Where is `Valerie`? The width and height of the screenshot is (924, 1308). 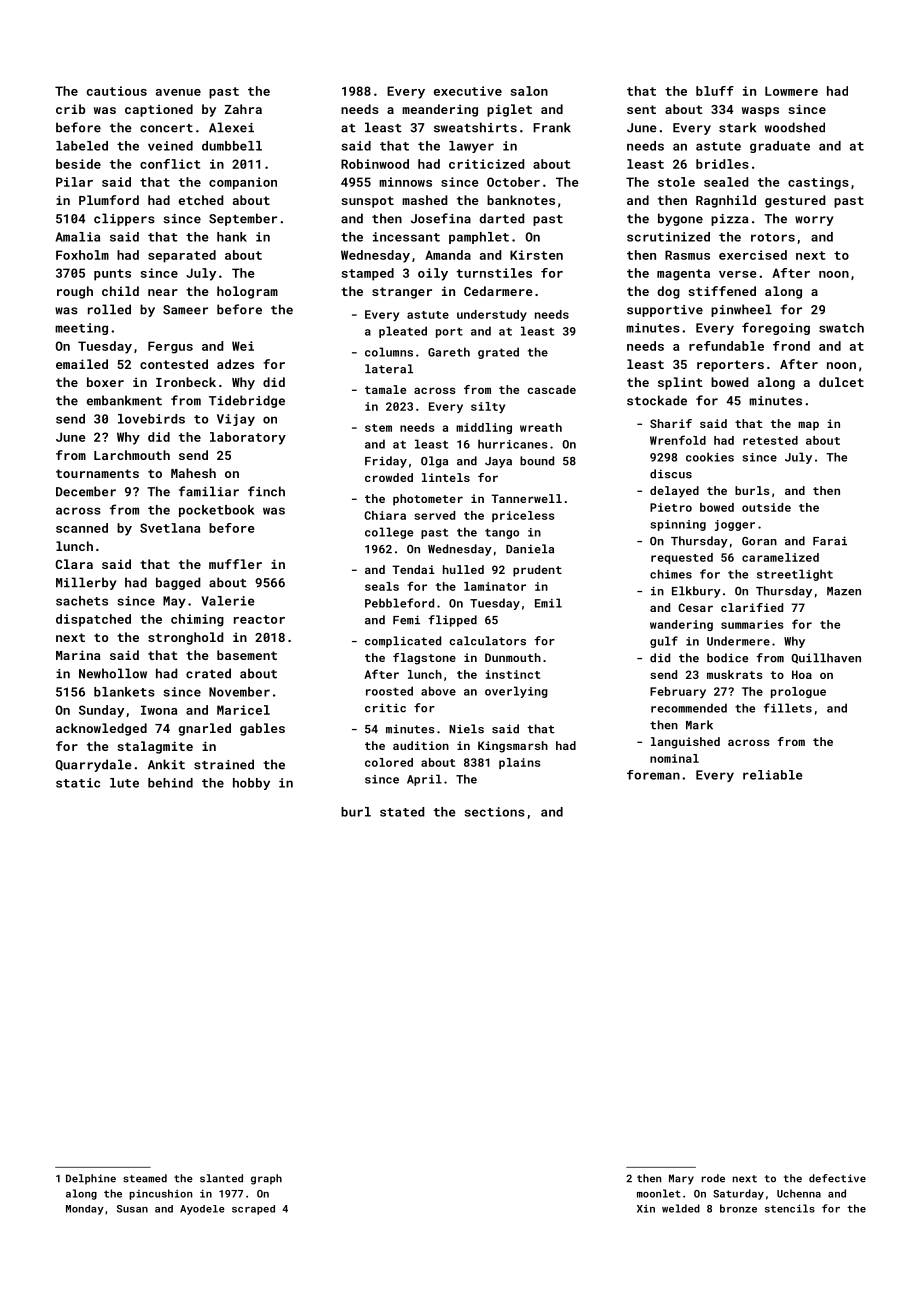
Valerie is located at coordinates (227, 601).
